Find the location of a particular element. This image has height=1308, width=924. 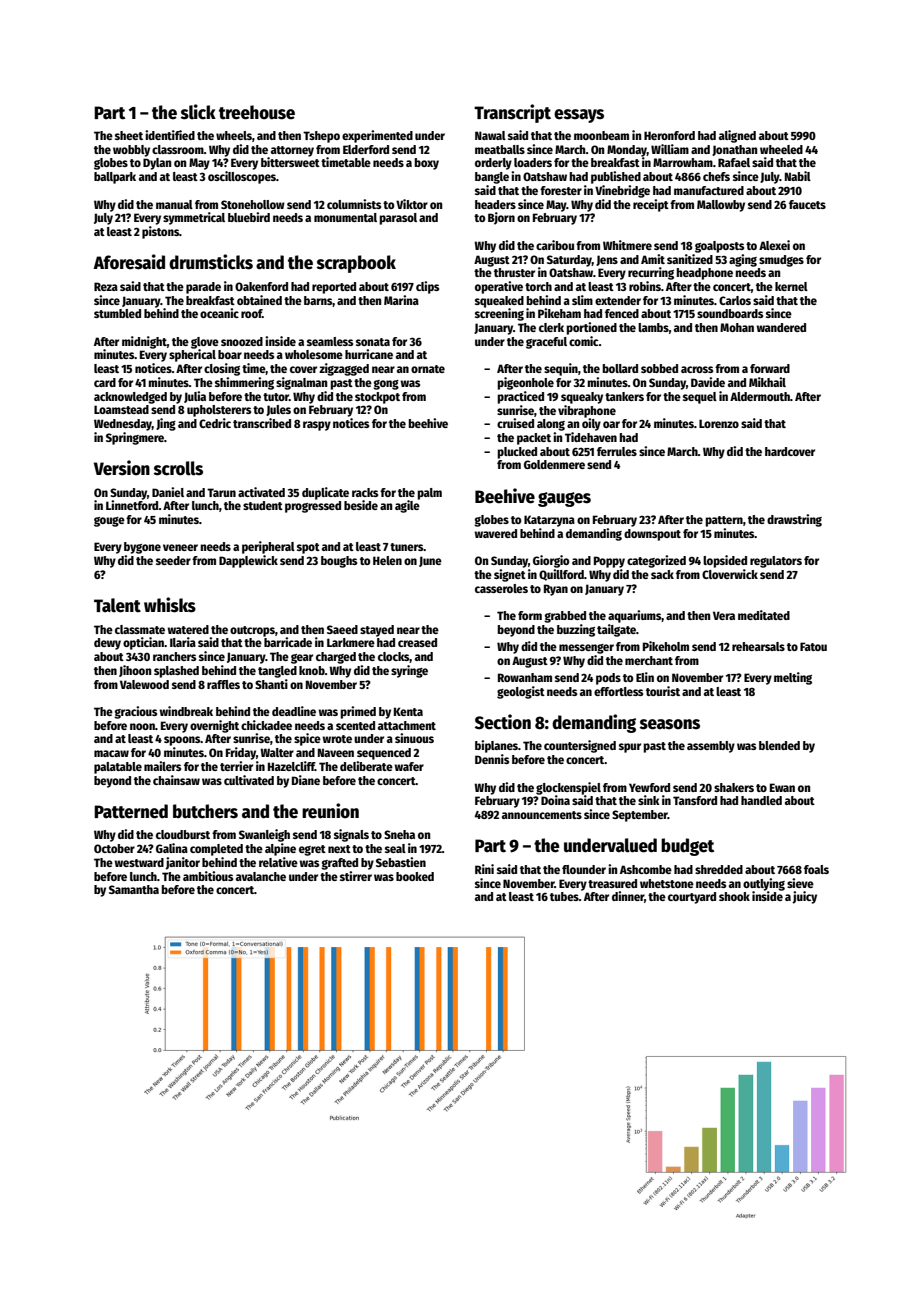

gauges is located at coordinates (564, 499).
